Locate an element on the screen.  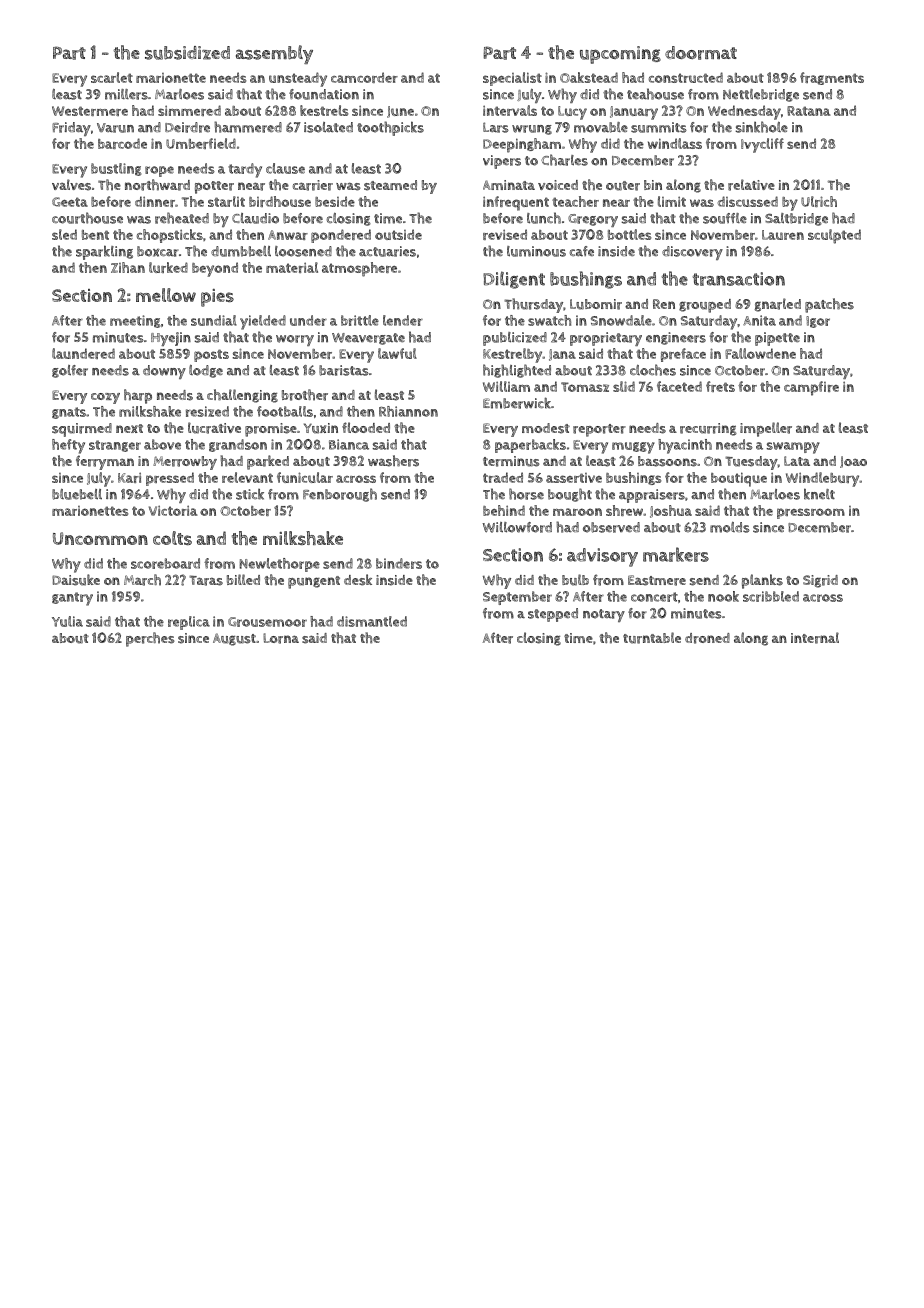
scarlet is located at coordinates (112, 77).
